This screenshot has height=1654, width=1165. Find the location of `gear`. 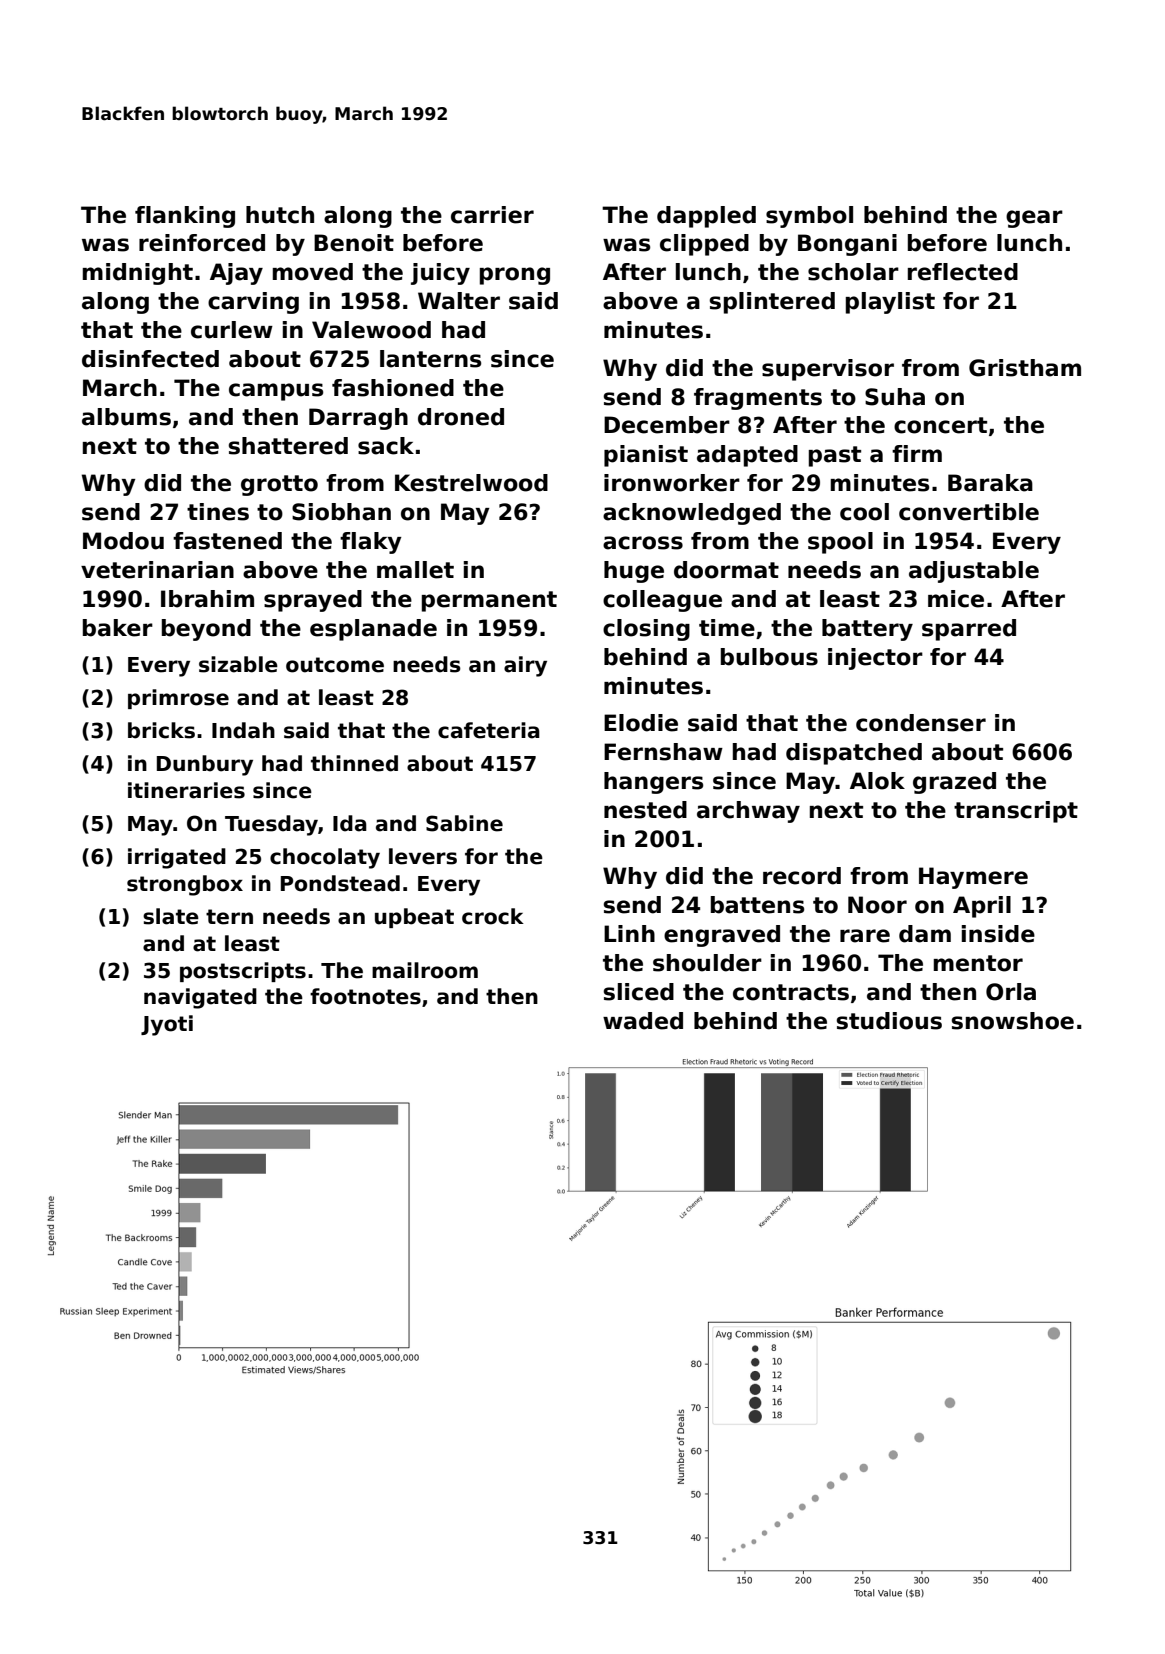

gear is located at coordinates (1034, 219).
